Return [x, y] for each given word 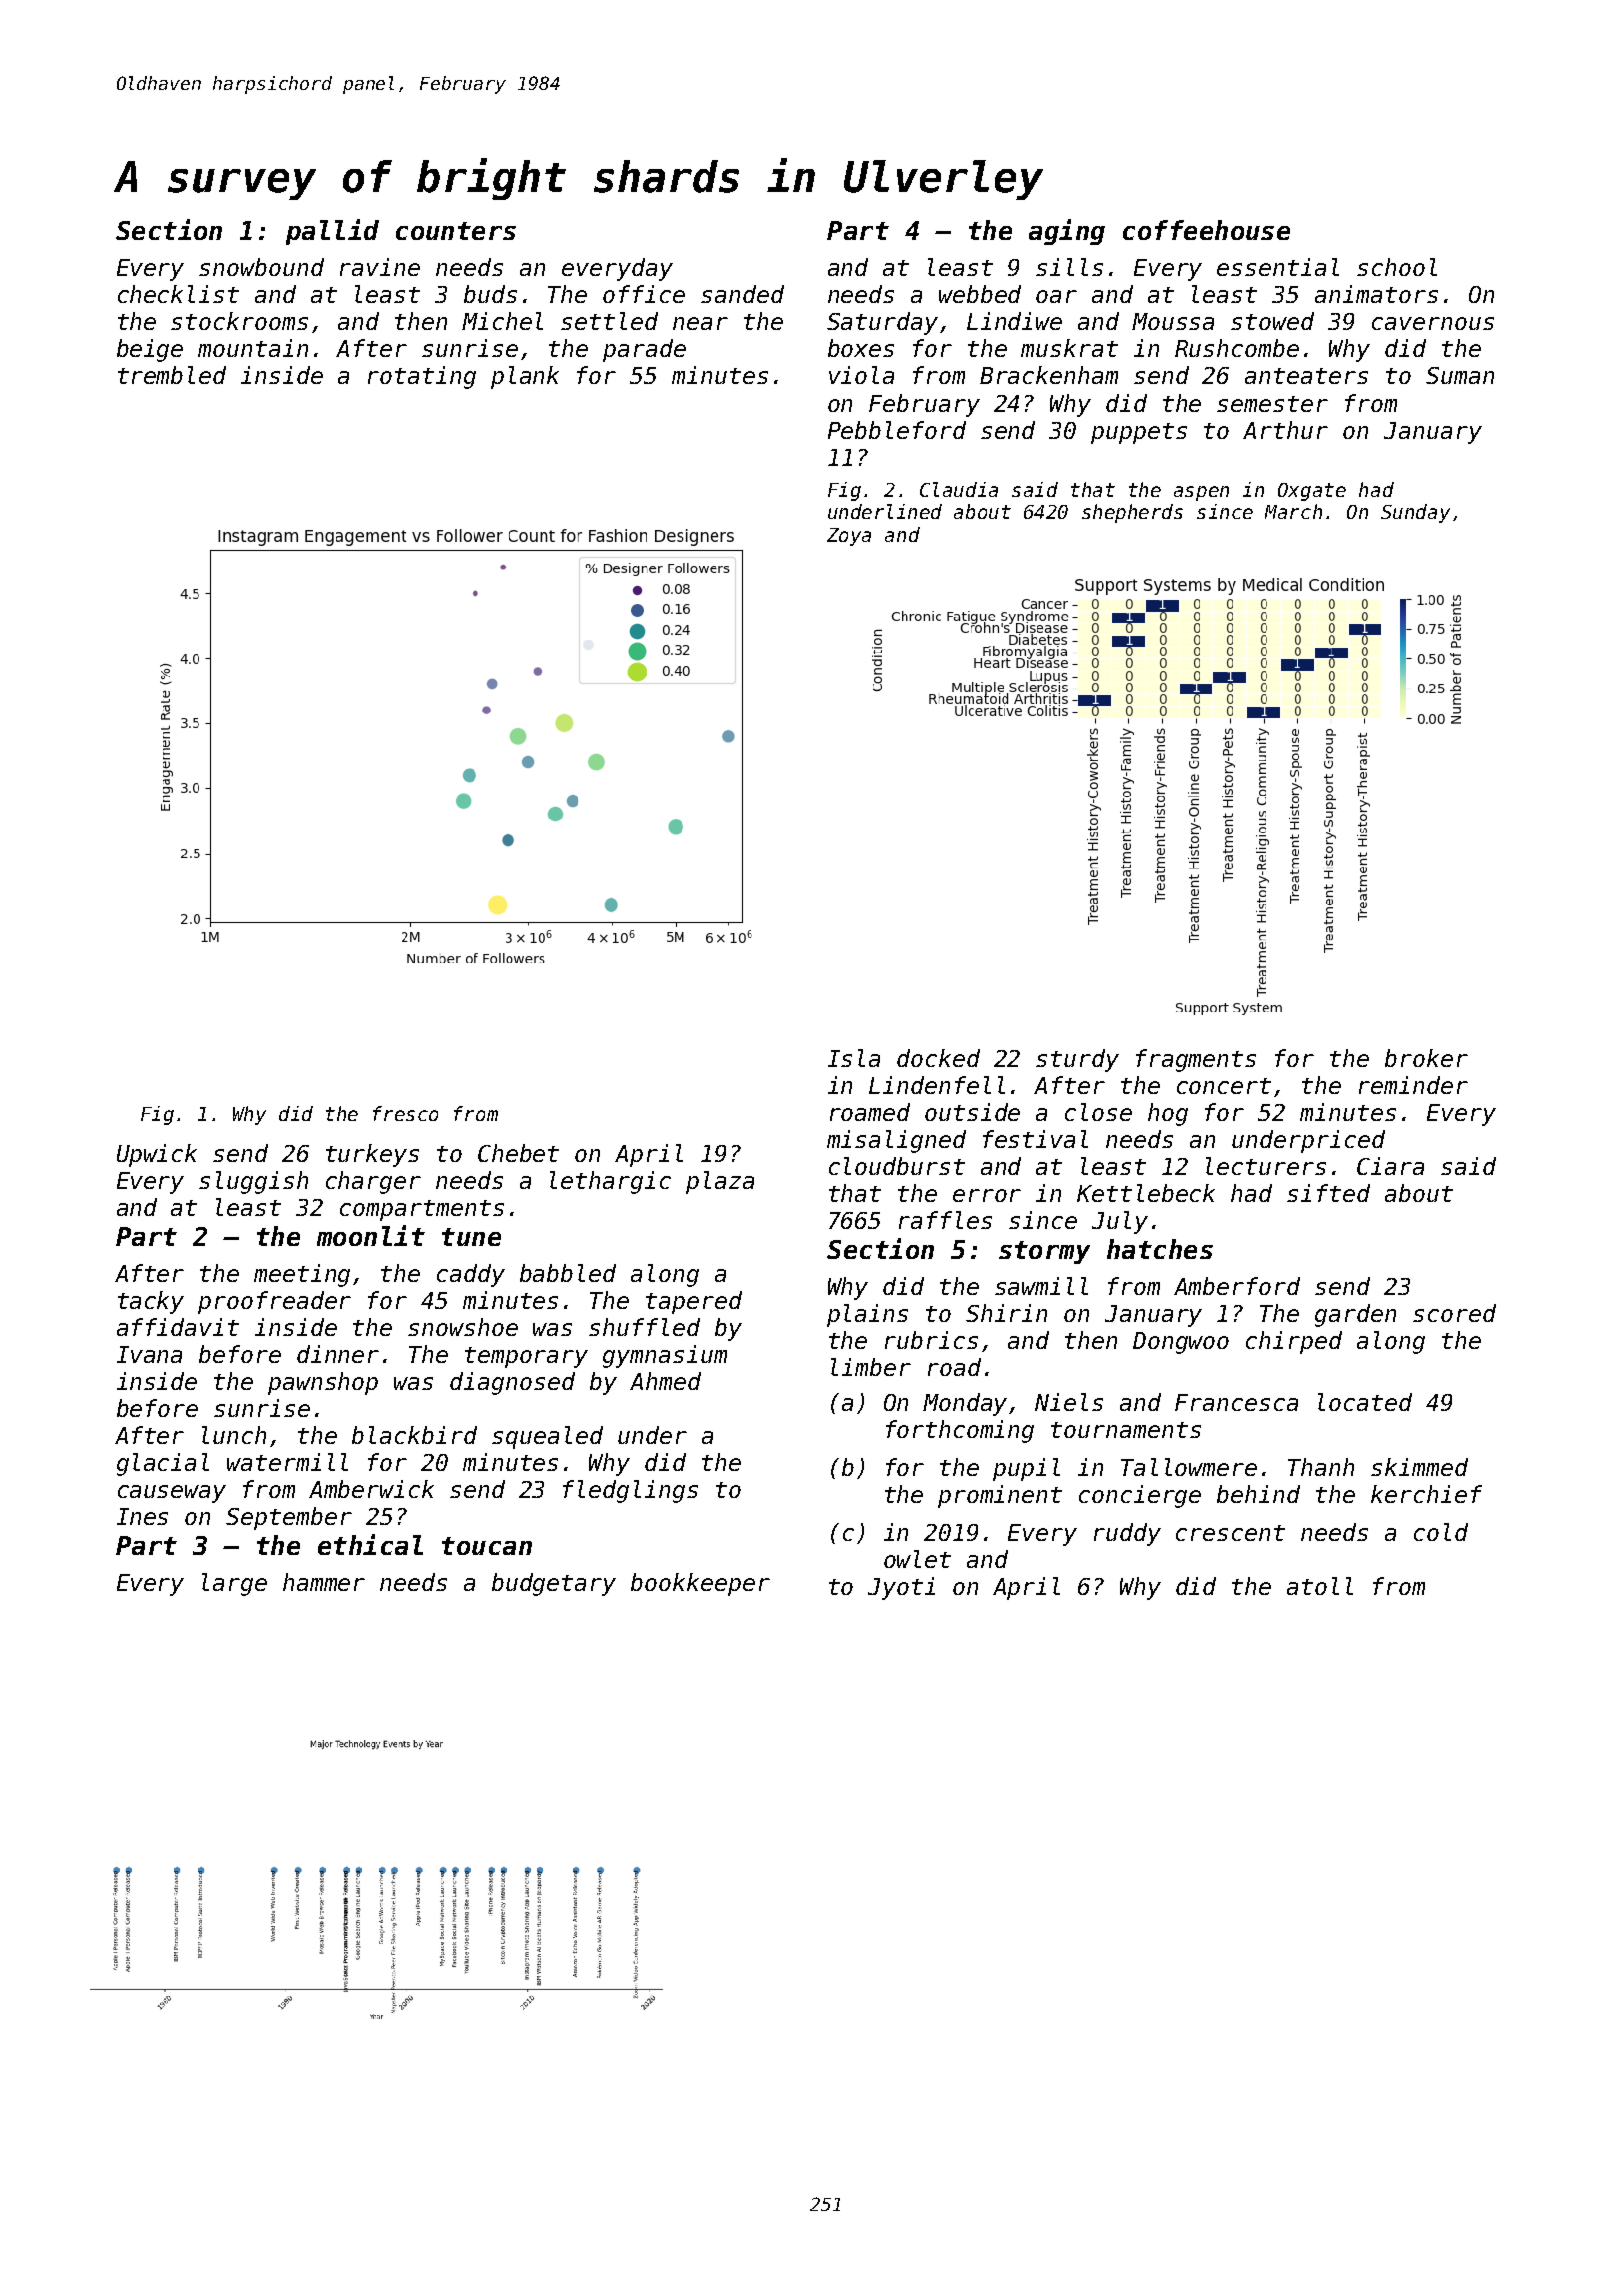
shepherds [1132, 513]
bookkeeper [700, 1584]
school [1397, 267]
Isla [854, 1058]
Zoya [849, 537]
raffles [945, 1220]
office [644, 294]
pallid [332, 232]
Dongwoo [1181, 1343]
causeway [172, 1494]
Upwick [157, 1155]
